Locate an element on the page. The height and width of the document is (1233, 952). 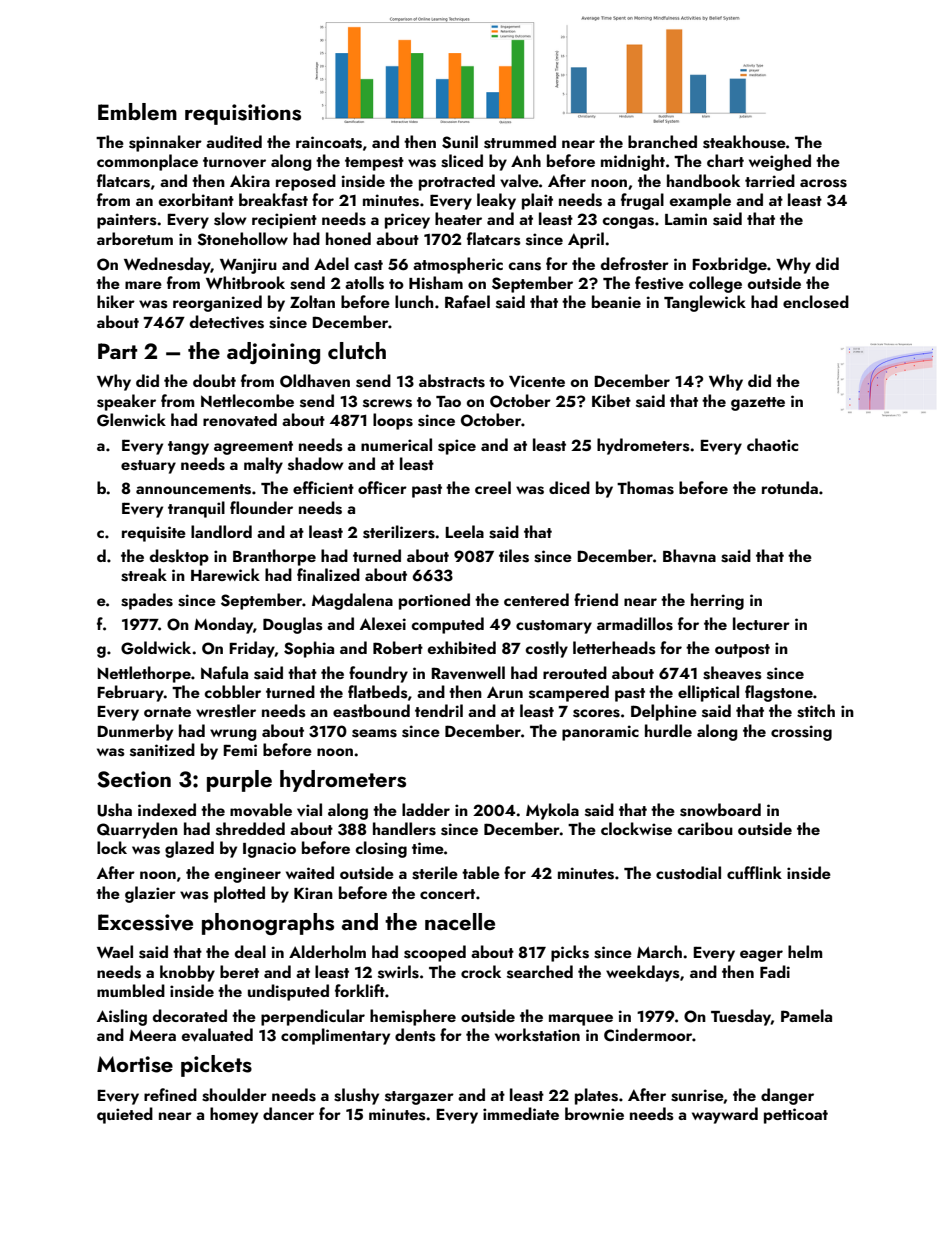
Stonehollow is located at coordinates (242, 239).
